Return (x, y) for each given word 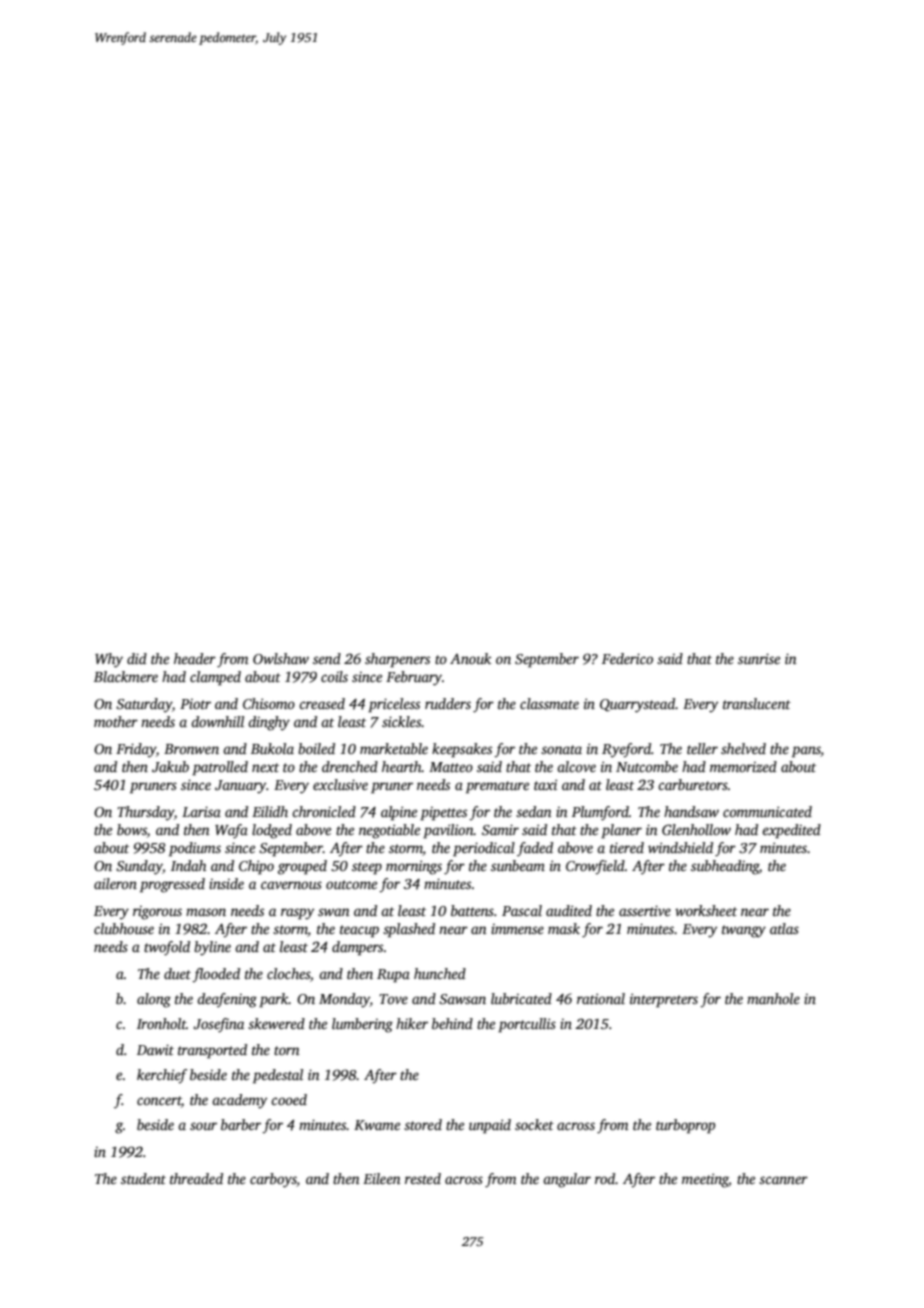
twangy (744, 931)
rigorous (157, 913)
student (143, 1178)
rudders (448, 703)
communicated (767, 811)
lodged (272, 831)
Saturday (144, 705)
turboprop (685, 1126)
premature (497, 787)
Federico (627, 658)
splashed (409, 930)
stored (423, 1124)
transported (212, 1051)
